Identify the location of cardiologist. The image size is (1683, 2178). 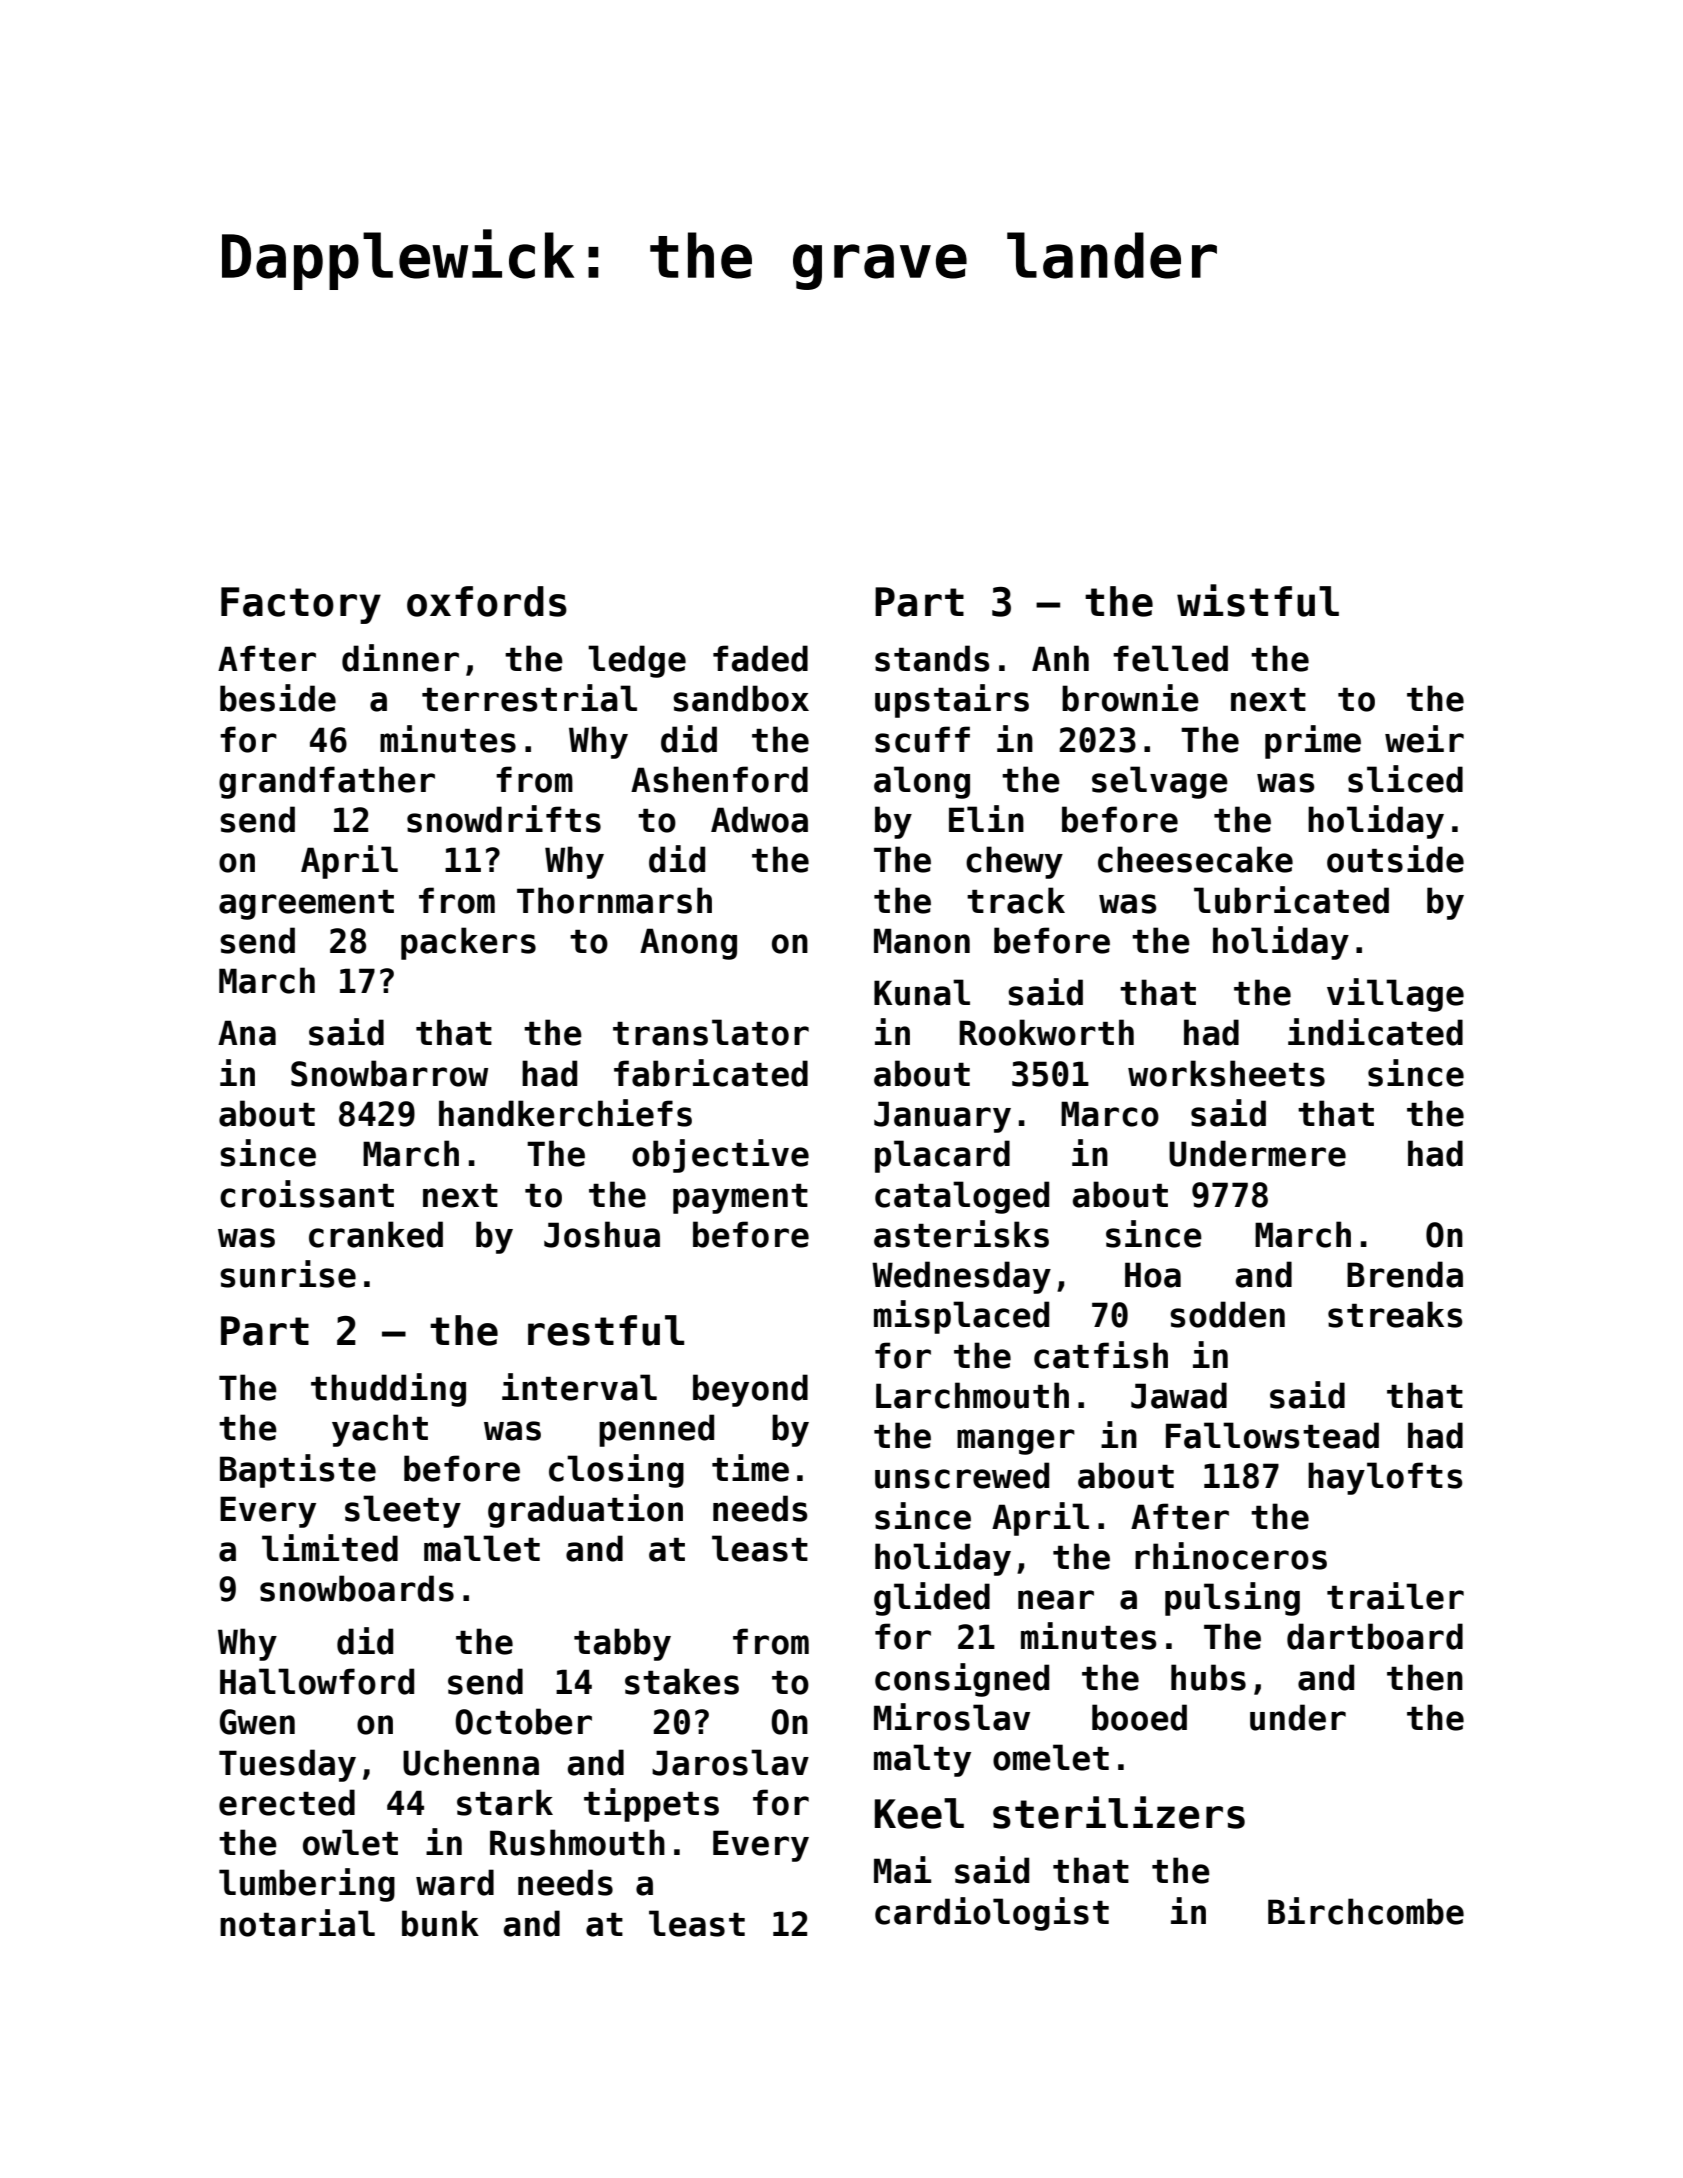
(992, 1914).
